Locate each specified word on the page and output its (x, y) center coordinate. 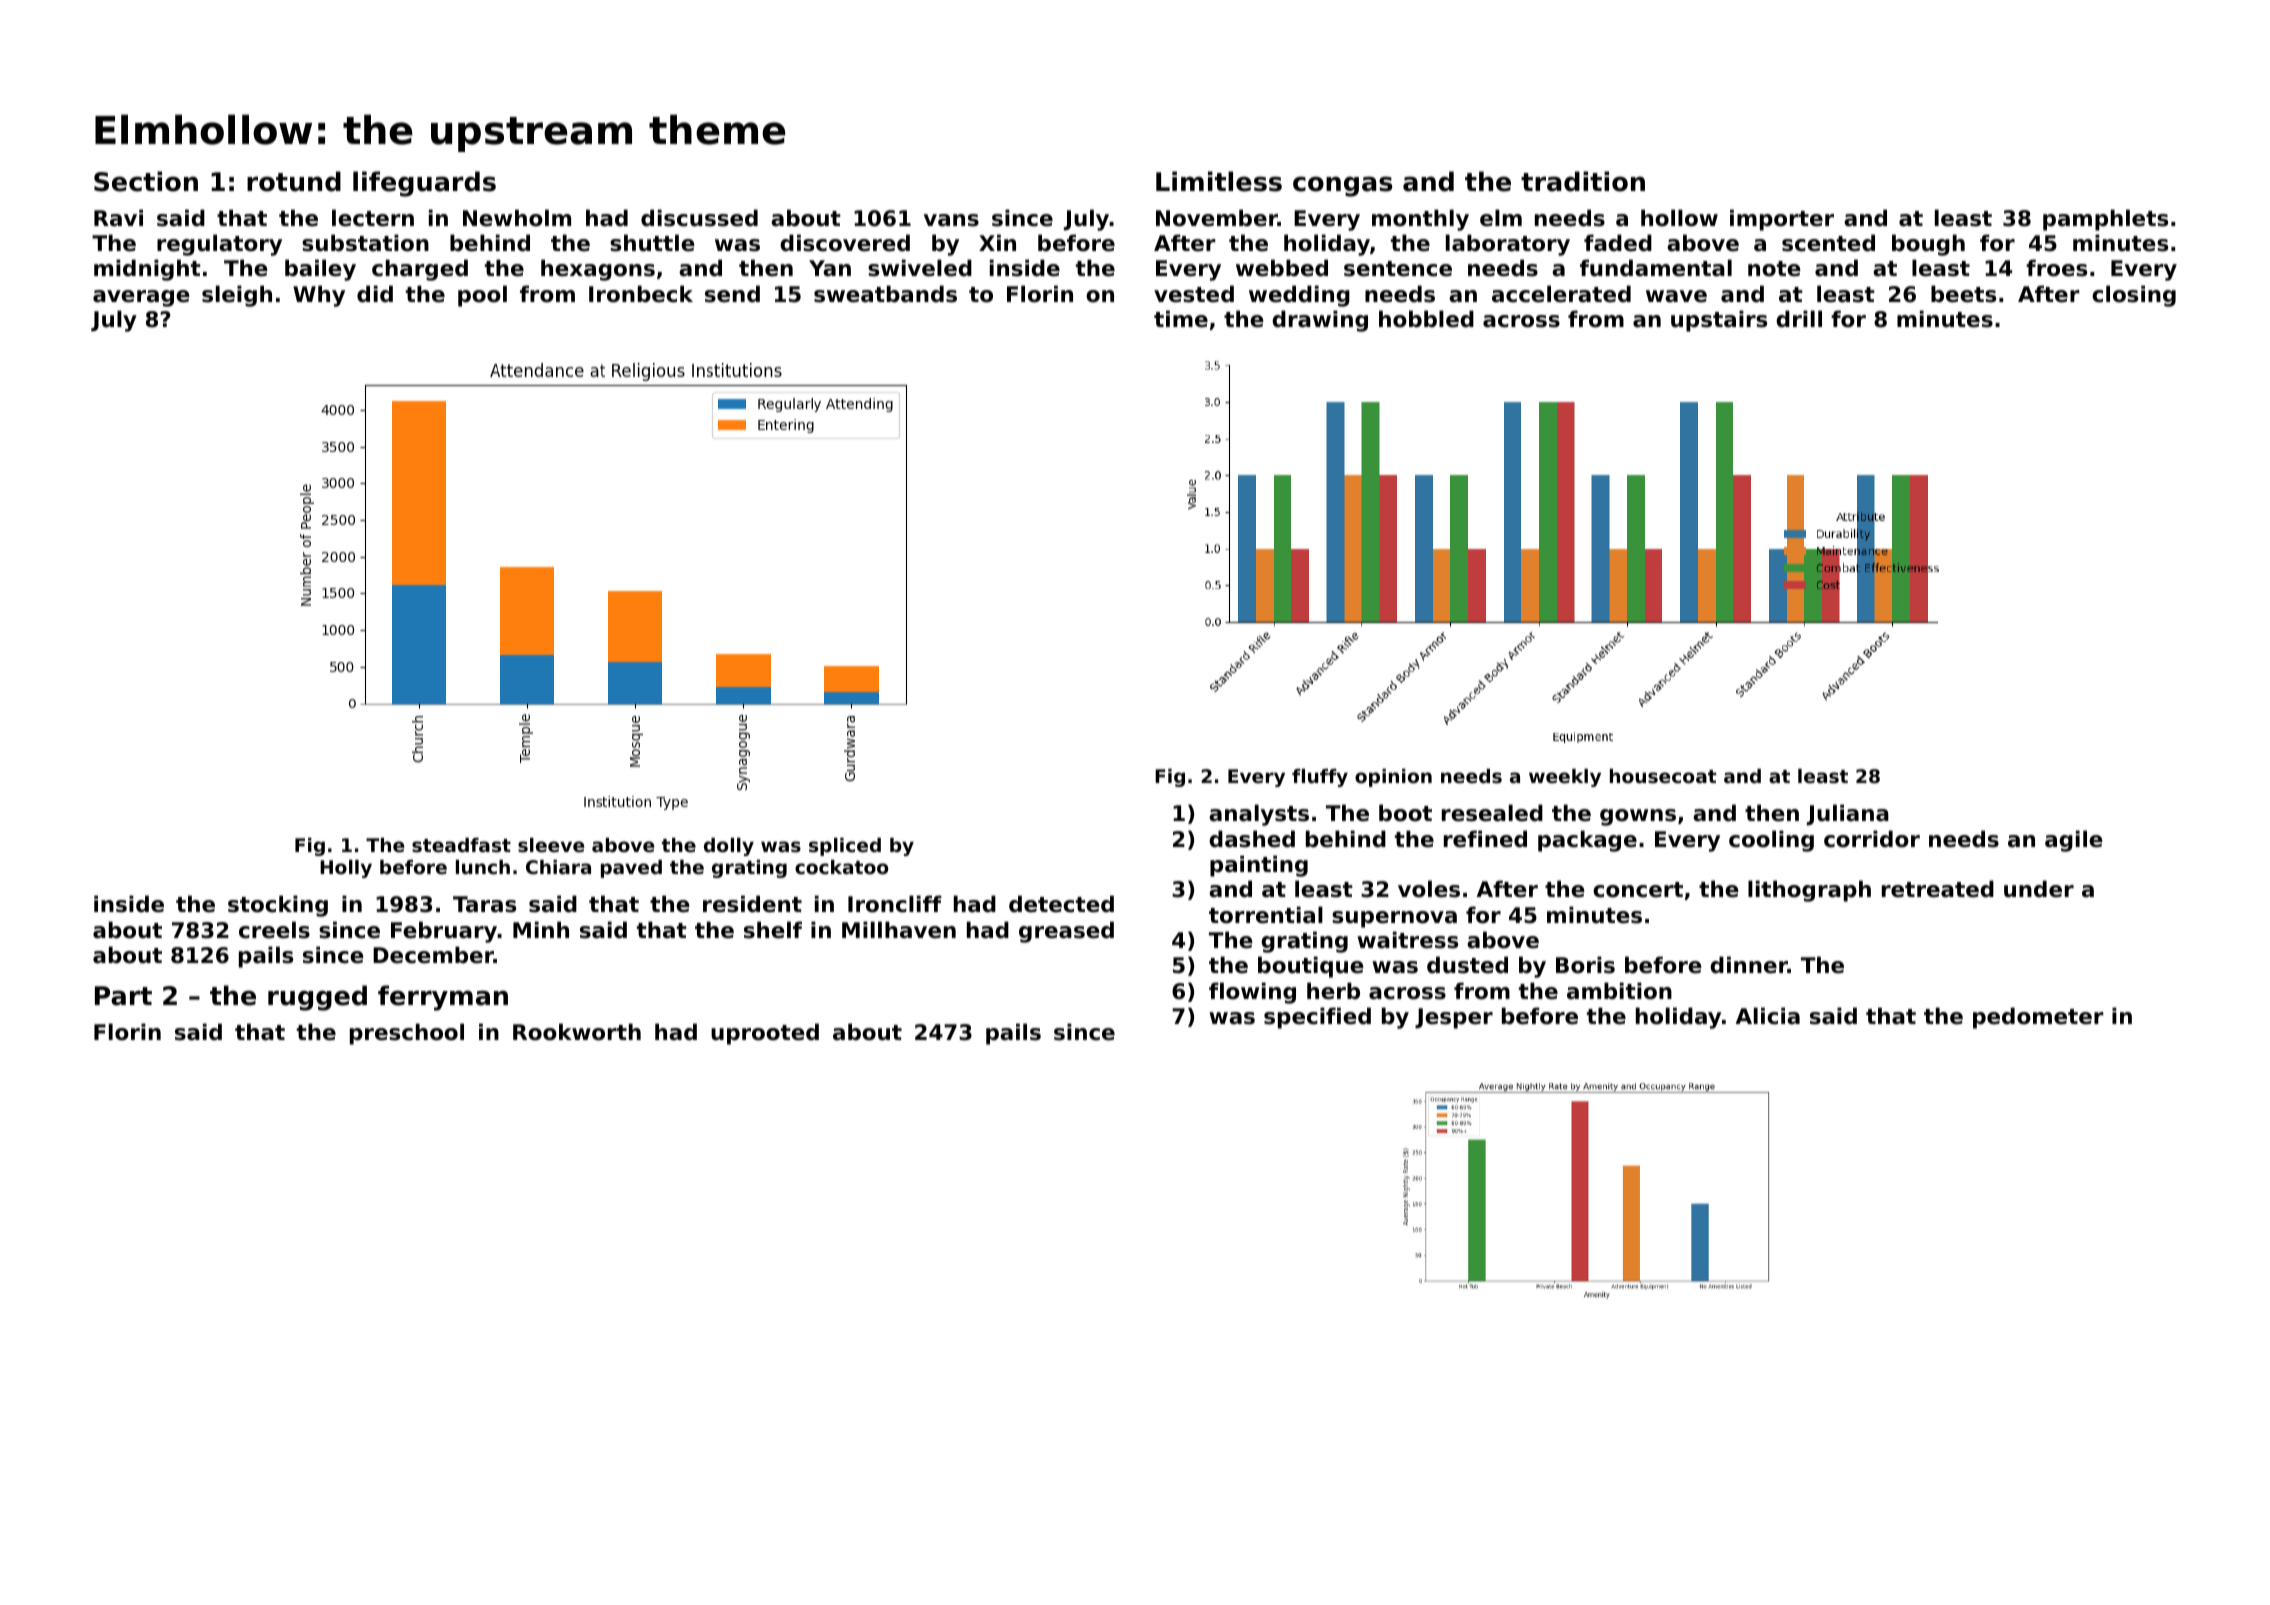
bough (1928, 245)
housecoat (1663, 776)
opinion (1393, 778)
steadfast (461, 845)
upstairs (1719, 321)
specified (1317, 1018)
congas (1342, 186)
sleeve (551, 845)
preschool (407, 1034)
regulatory (219, 245)
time (1181, 319)
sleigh (237, 296)
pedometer (2038, 1018)
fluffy (1320, 778)
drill (1799, 319)
